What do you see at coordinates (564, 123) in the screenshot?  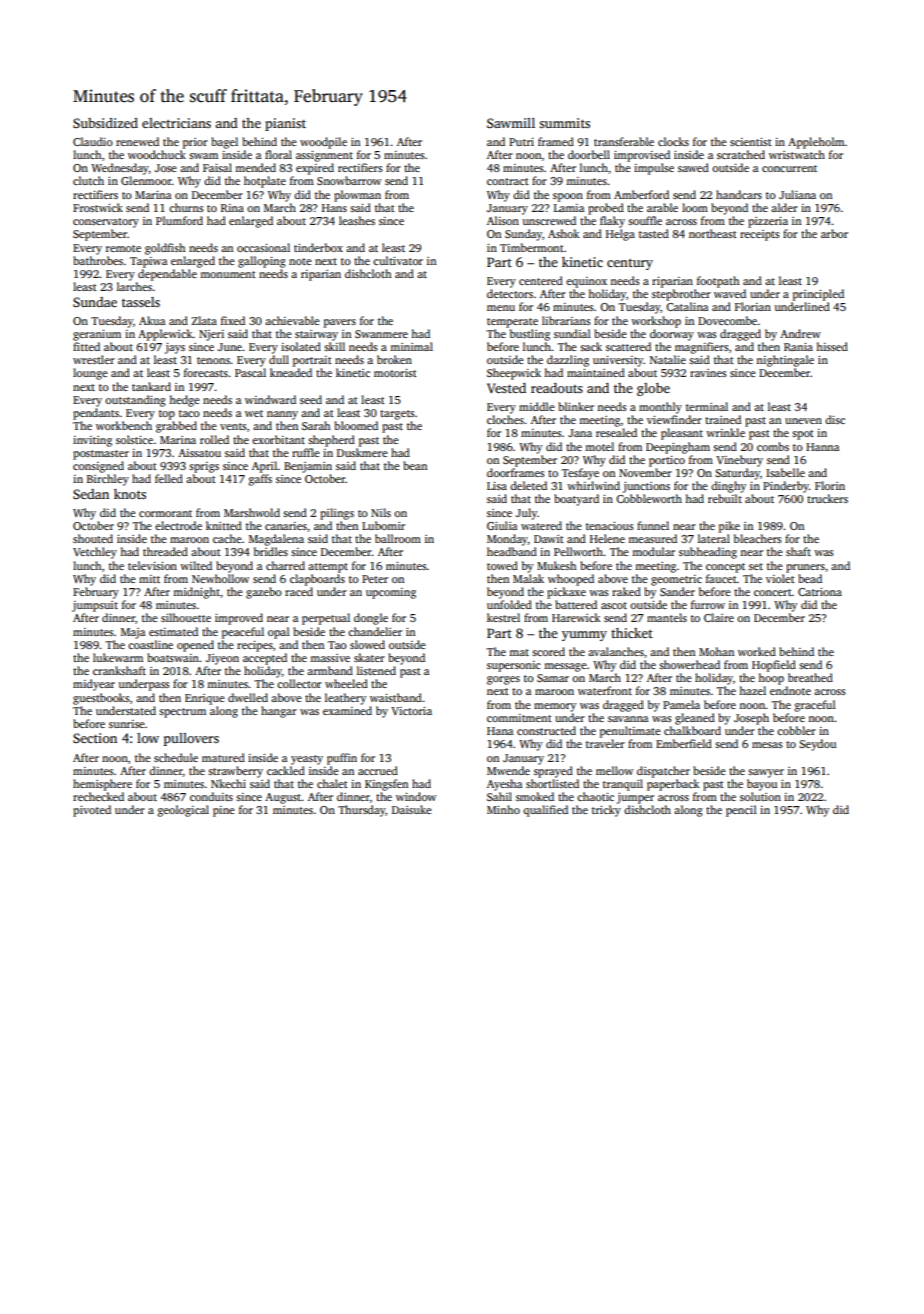 I see `summits` at bounding box center [564, 123].
